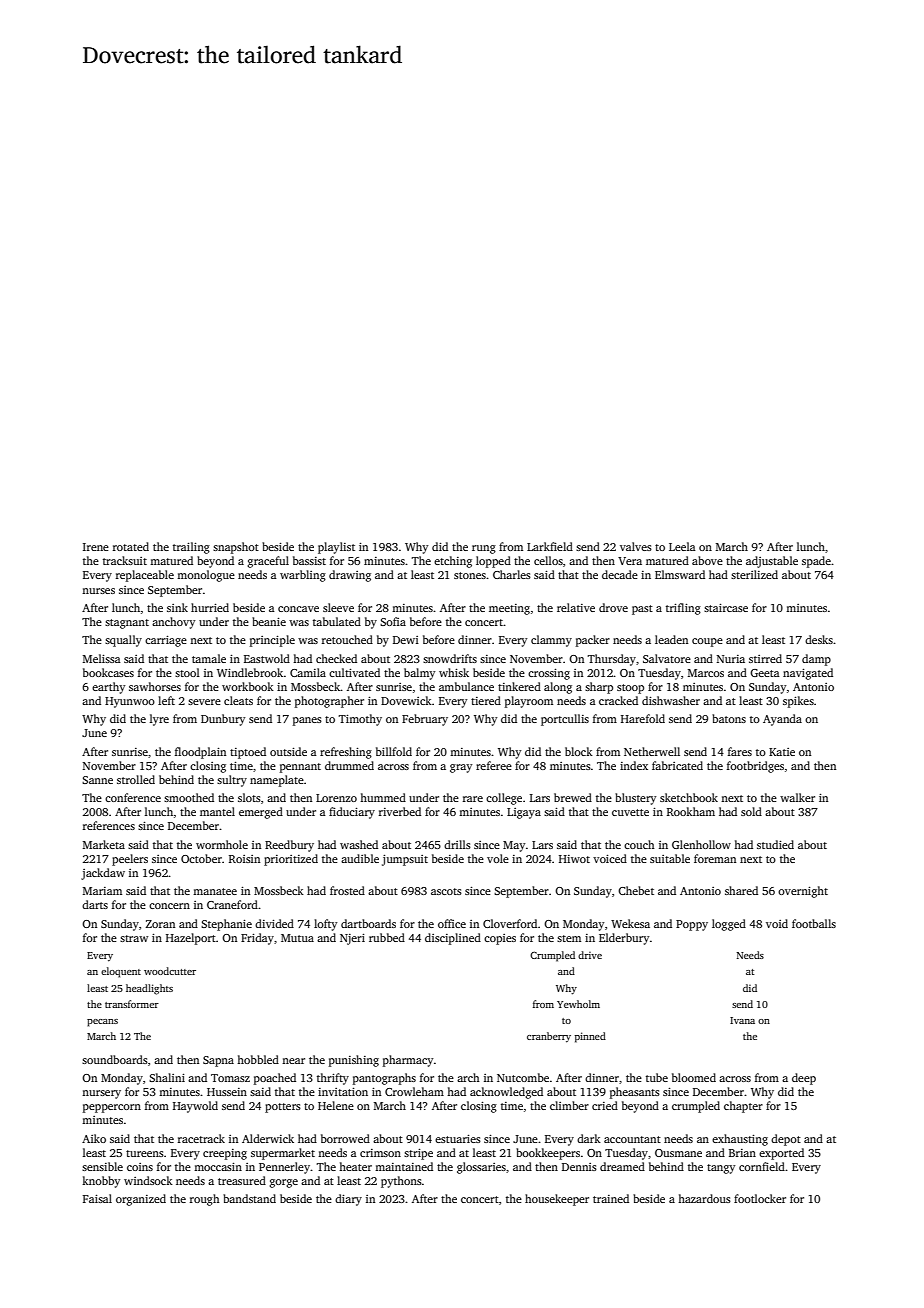 The image size is (924, 1308). Describe the element at coordinates (643, 718) in the page. I see `Harefold` at that location.
